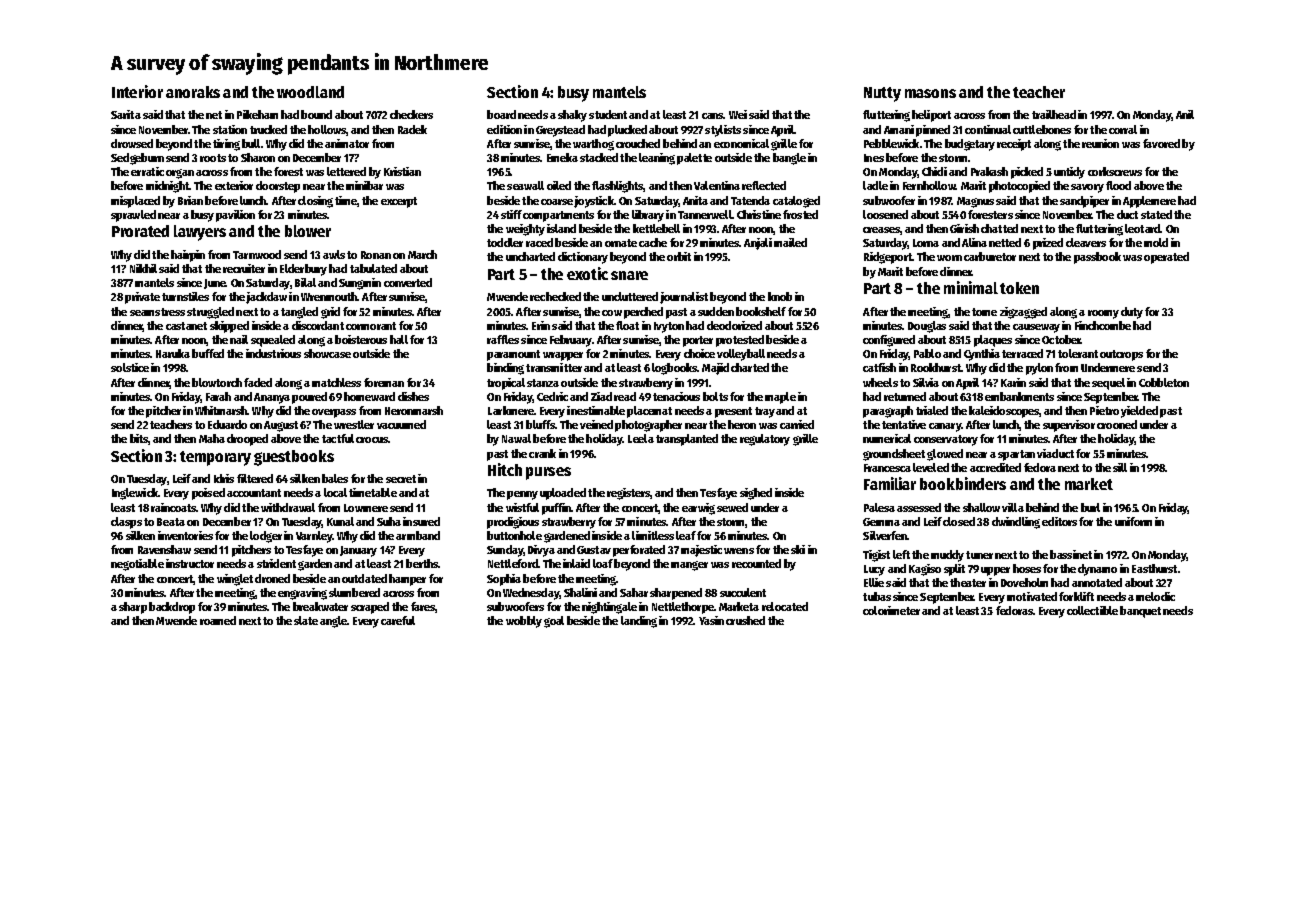  What do you see at coordinates (599, 157) in the screenshot?
I see `stacked` at bounding box center [599, 157].
